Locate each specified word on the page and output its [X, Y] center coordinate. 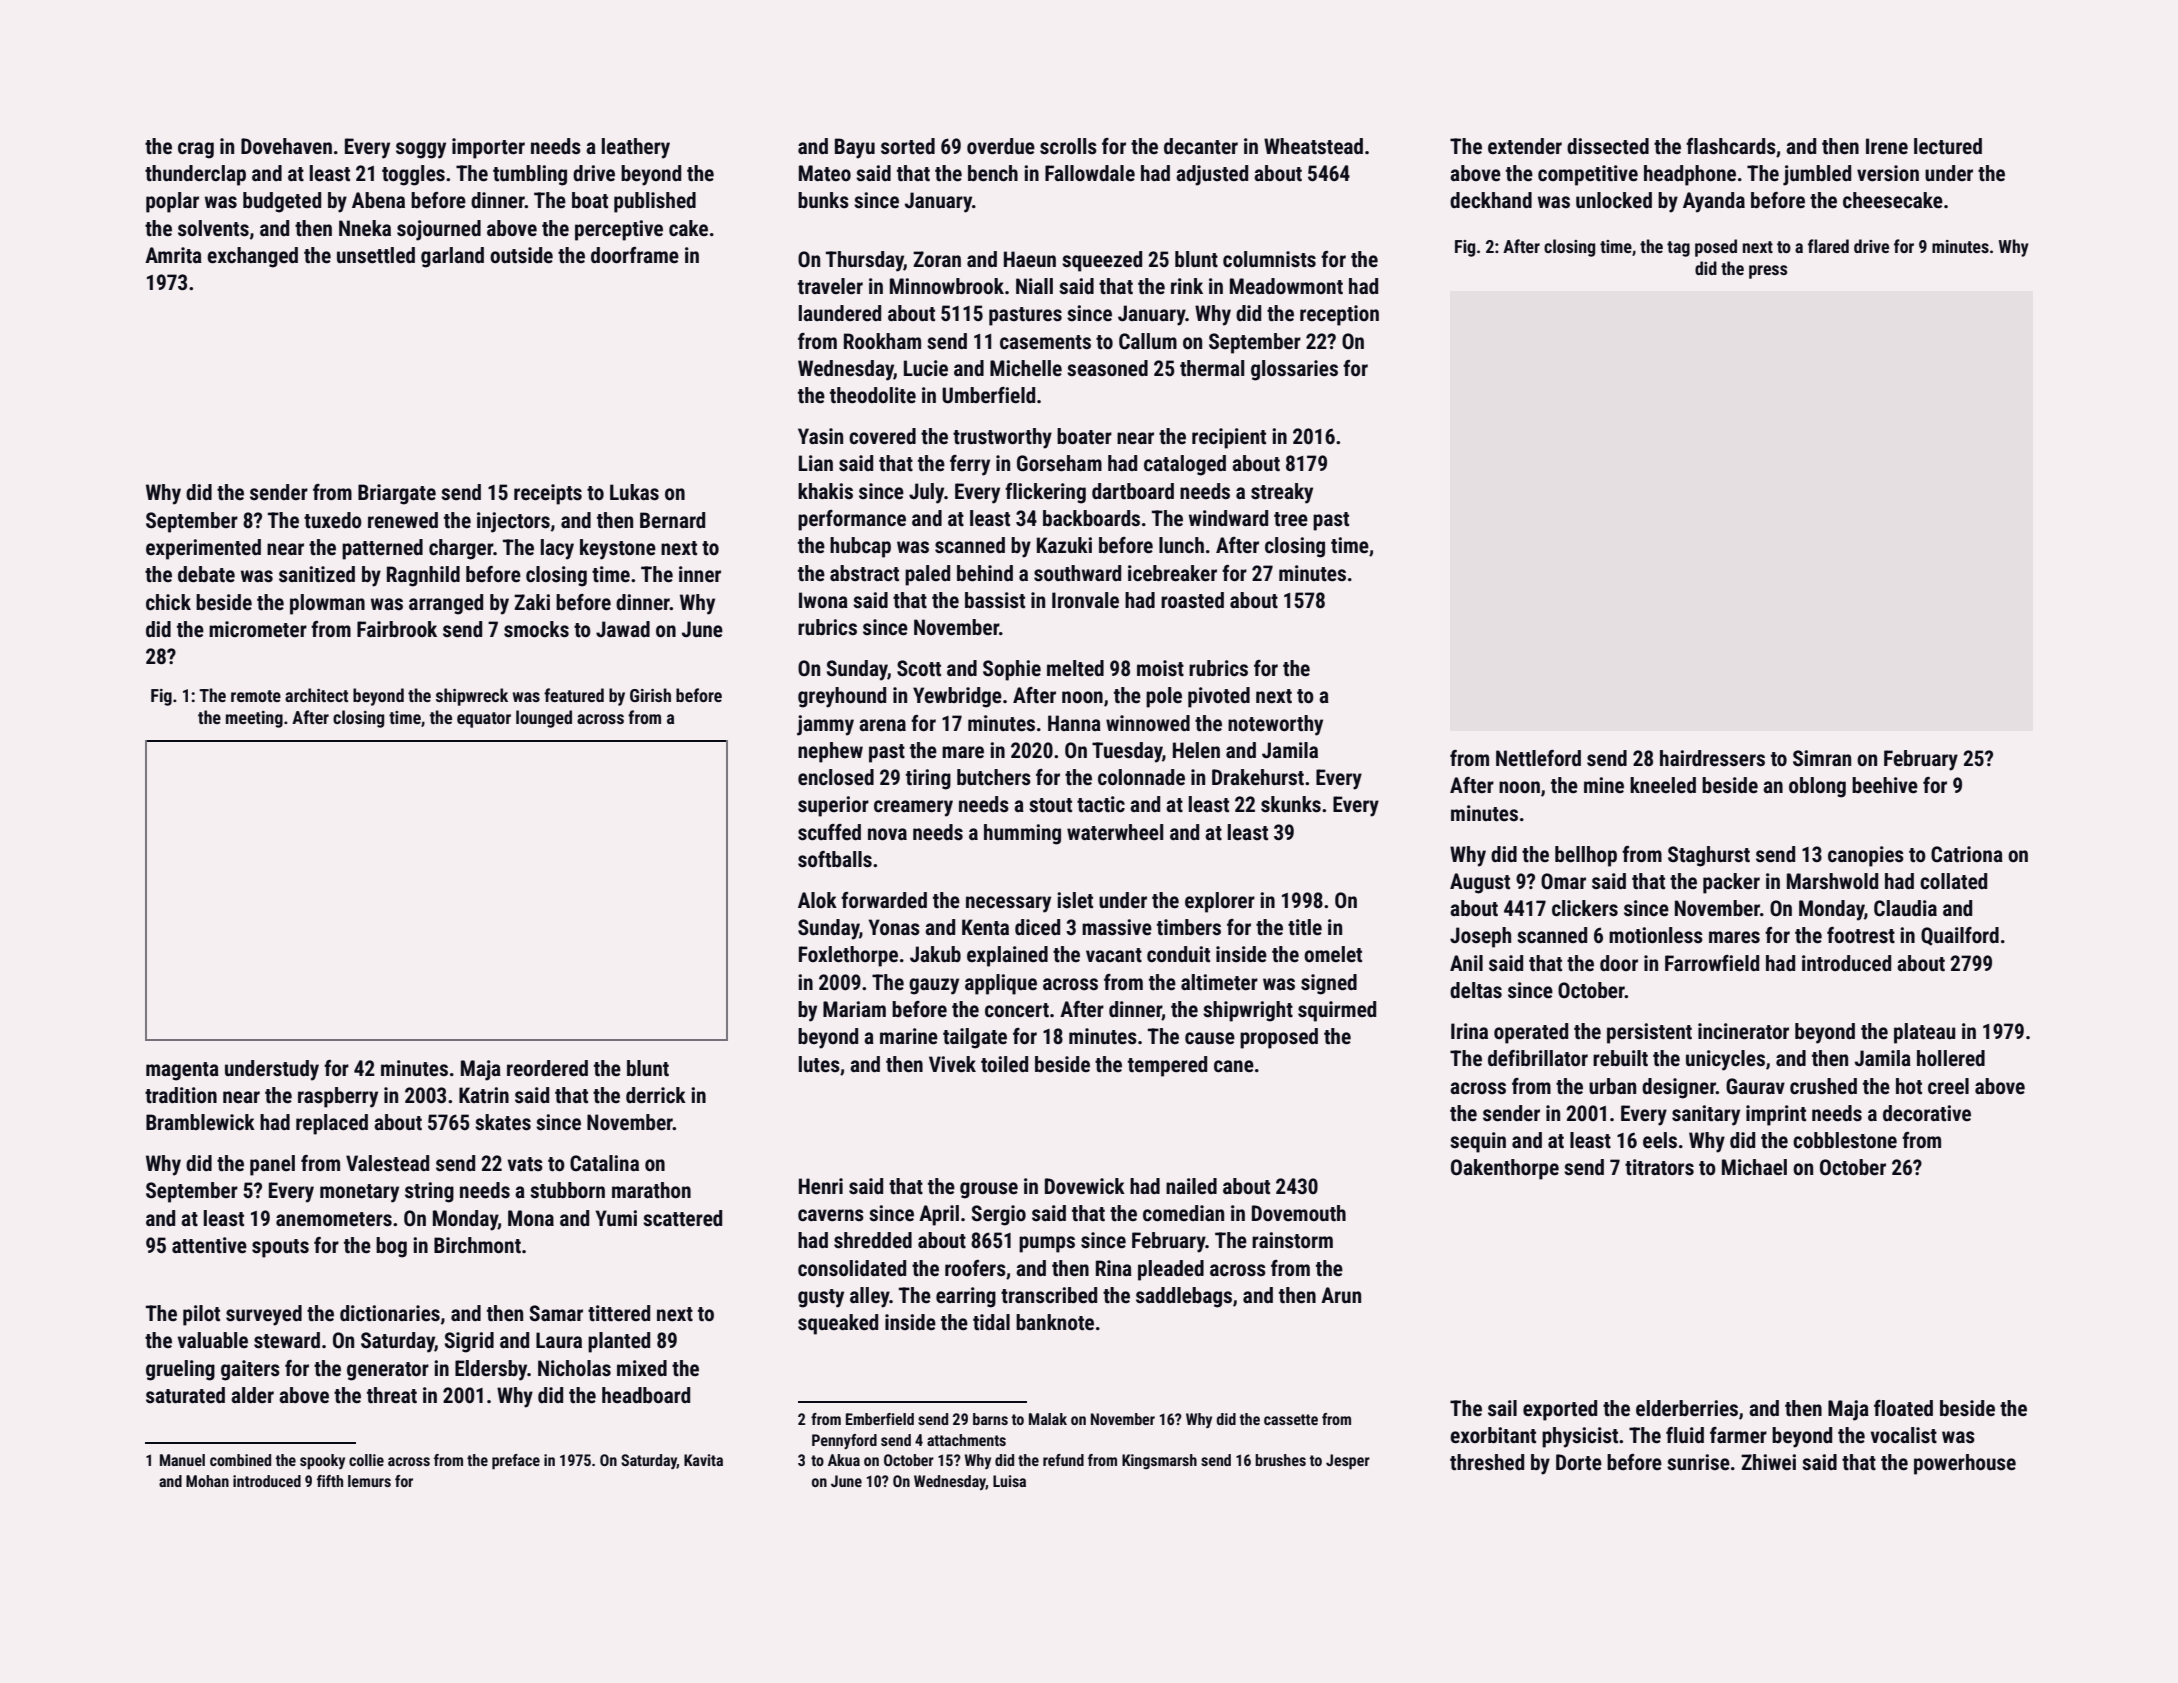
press [1768, 272]
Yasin [820, 436]
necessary [1008, 904]
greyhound [842, 697]
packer [1731, 883]
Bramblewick [200, 1122]
